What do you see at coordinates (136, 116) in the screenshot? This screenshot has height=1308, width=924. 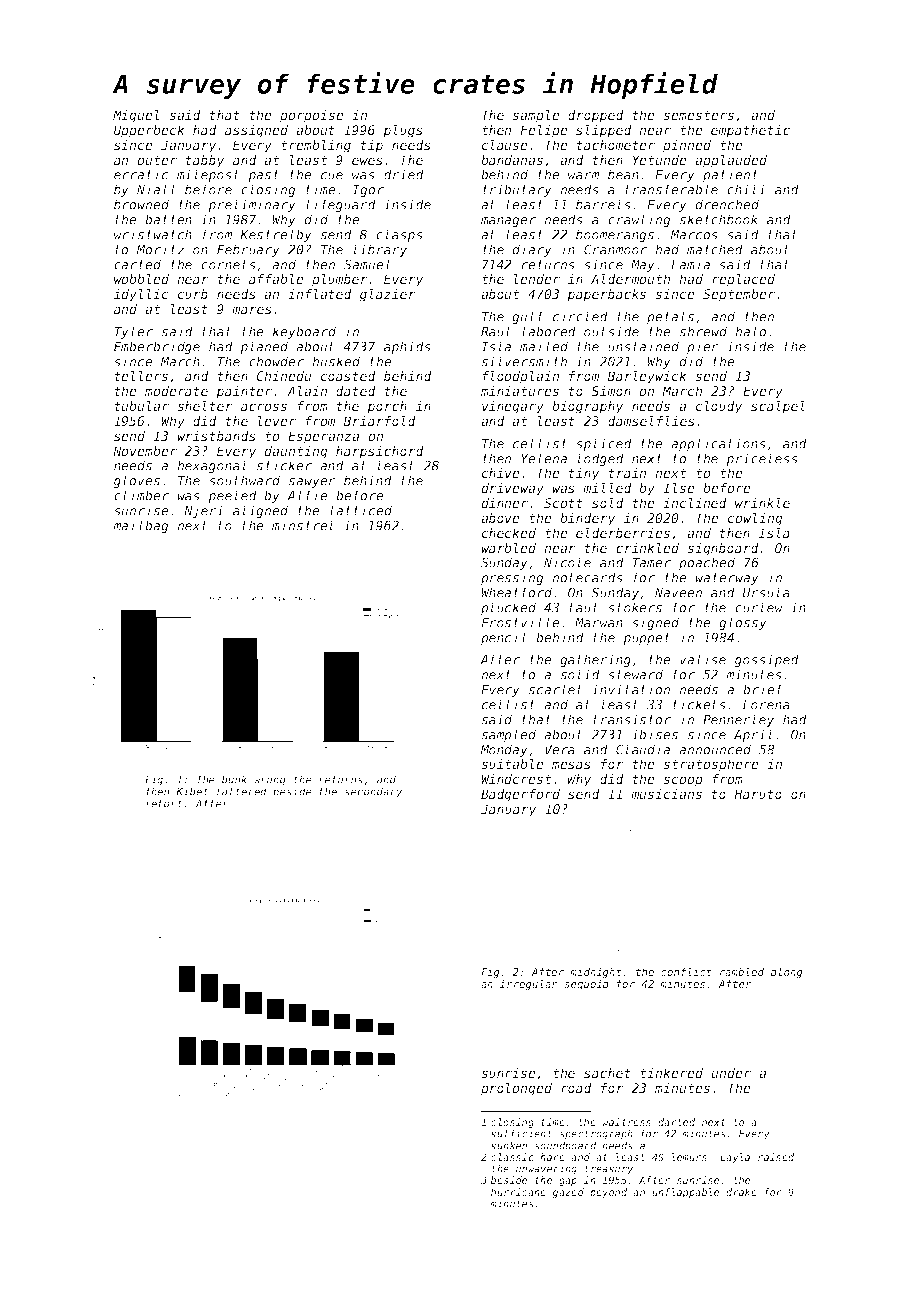 I see `Miguel` at bounding box center [136, 116].
